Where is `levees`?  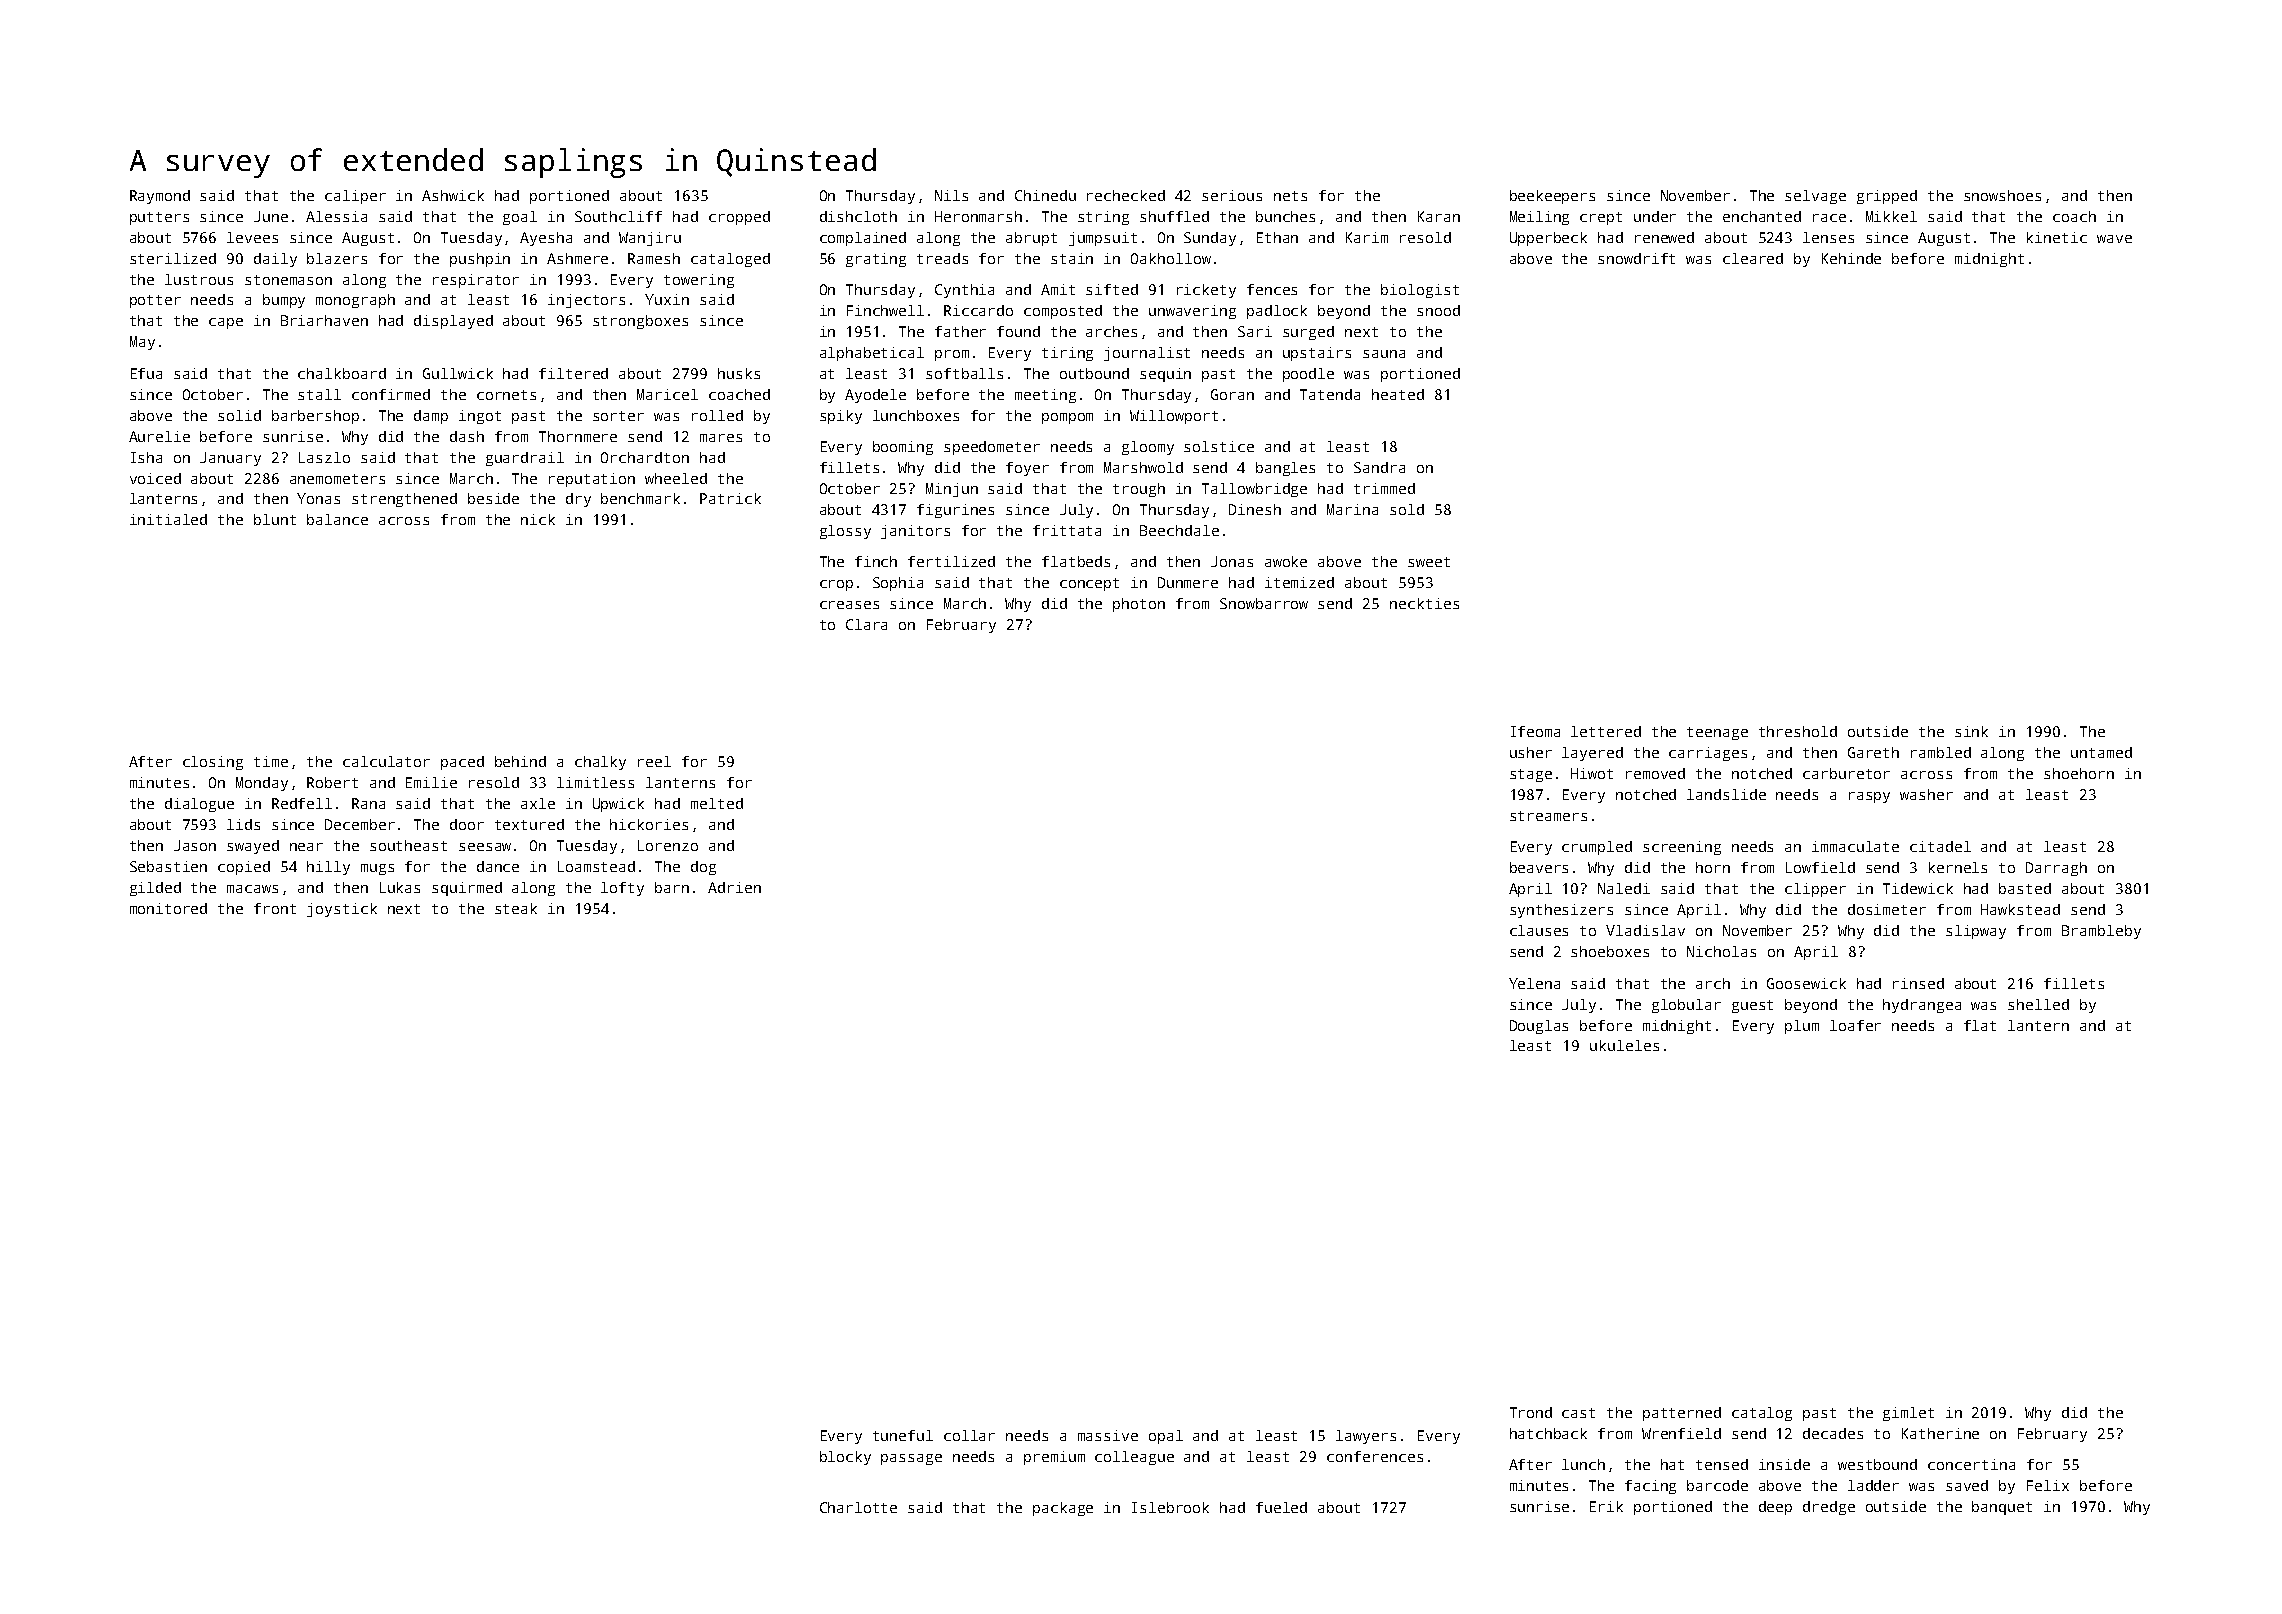
levees is located at coordinates (252, 237).
